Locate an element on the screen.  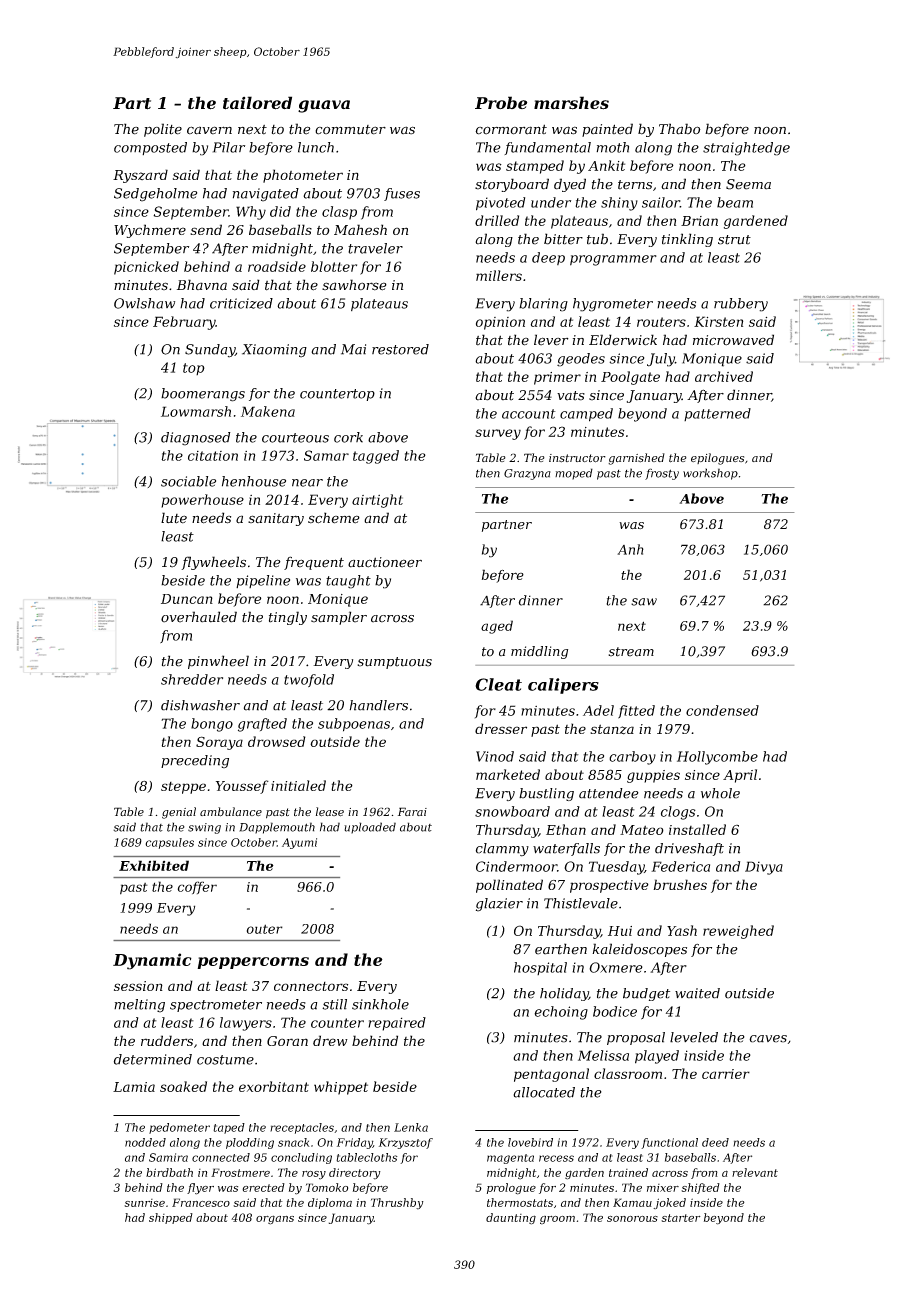
strut is located at coordinates (734, 240).
